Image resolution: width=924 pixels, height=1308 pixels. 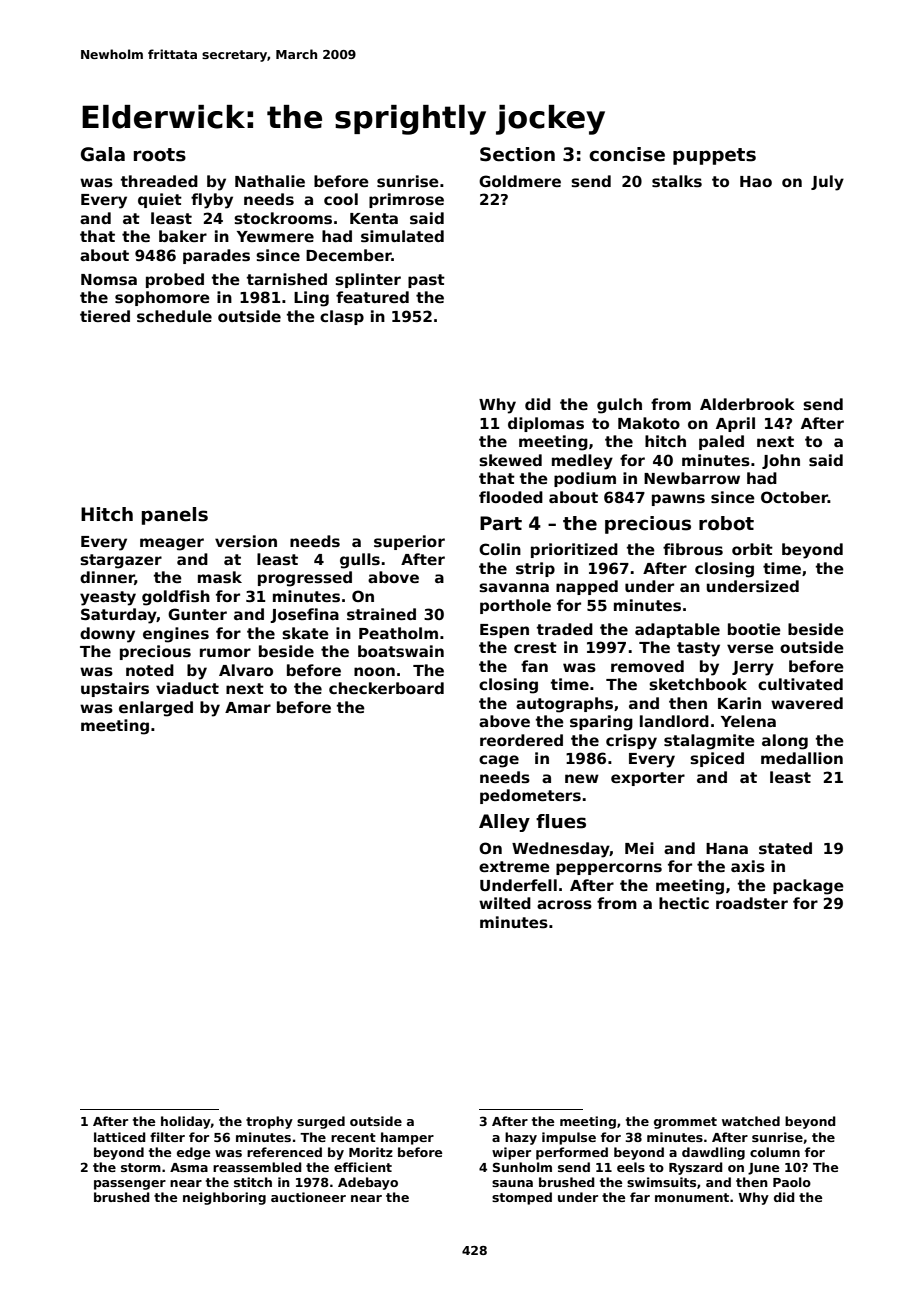 I want to click on pedometers, so click(x=530, y=796).
